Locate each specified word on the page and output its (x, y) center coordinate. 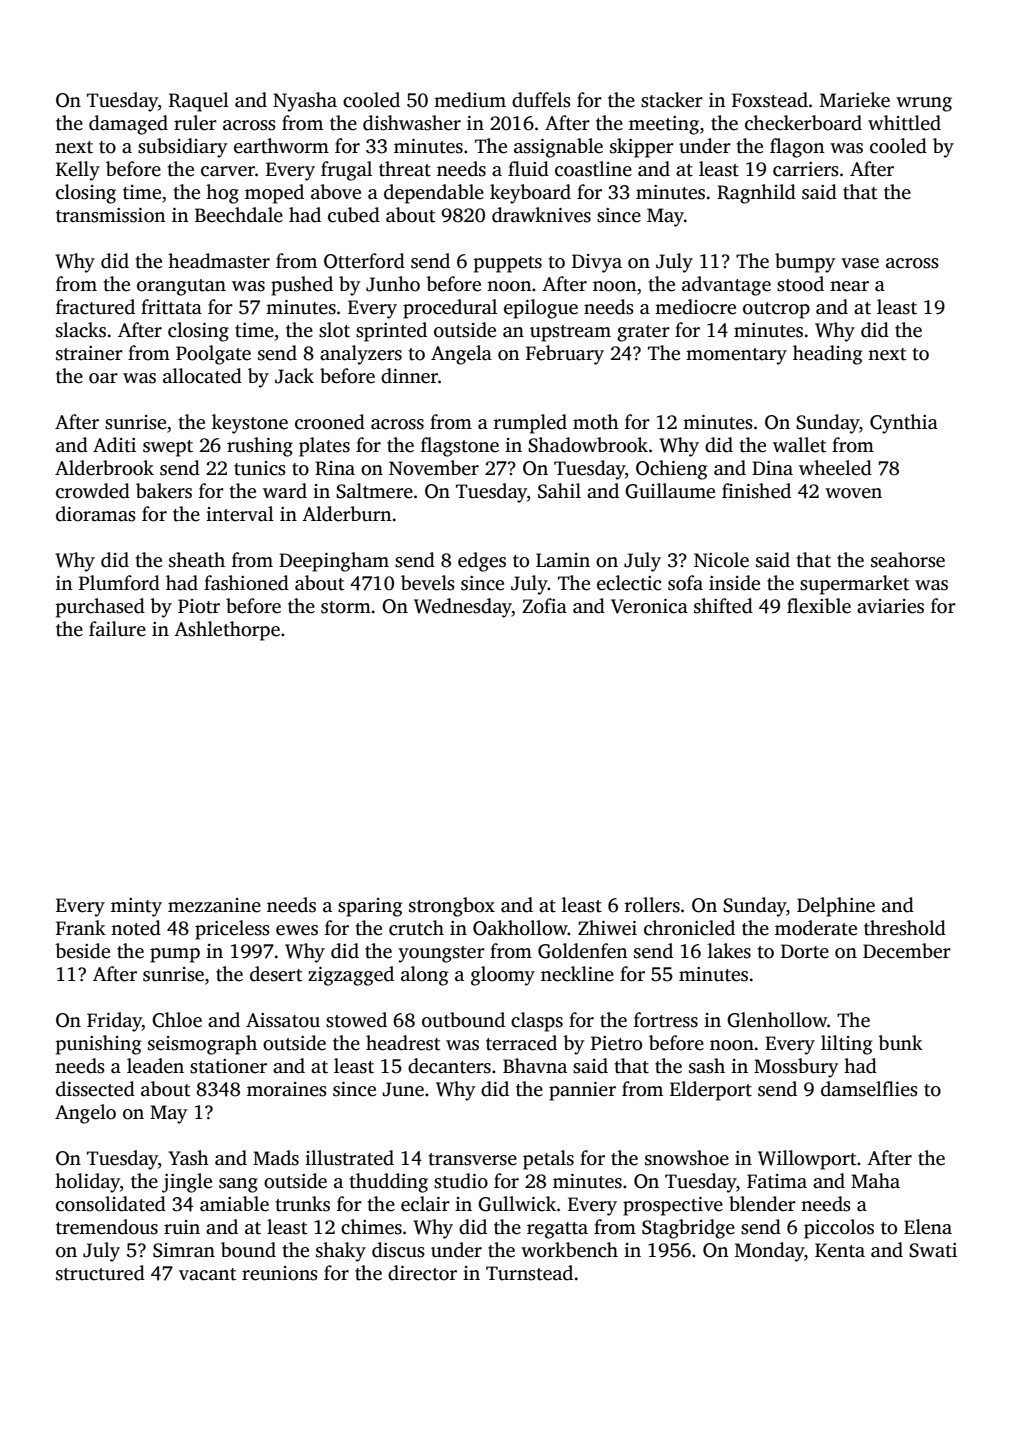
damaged (128, 125)
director (422, 1273)
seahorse (908, 560)
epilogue (541, 309)
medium (470, 100)
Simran (184, 1250)
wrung (924, 104)
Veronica (649, 606)
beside (82, 951)
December (907, 951)
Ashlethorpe (227, 631)
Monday (769, 1252)
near (849, 286)
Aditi (114, 445)
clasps (537, 1022)
